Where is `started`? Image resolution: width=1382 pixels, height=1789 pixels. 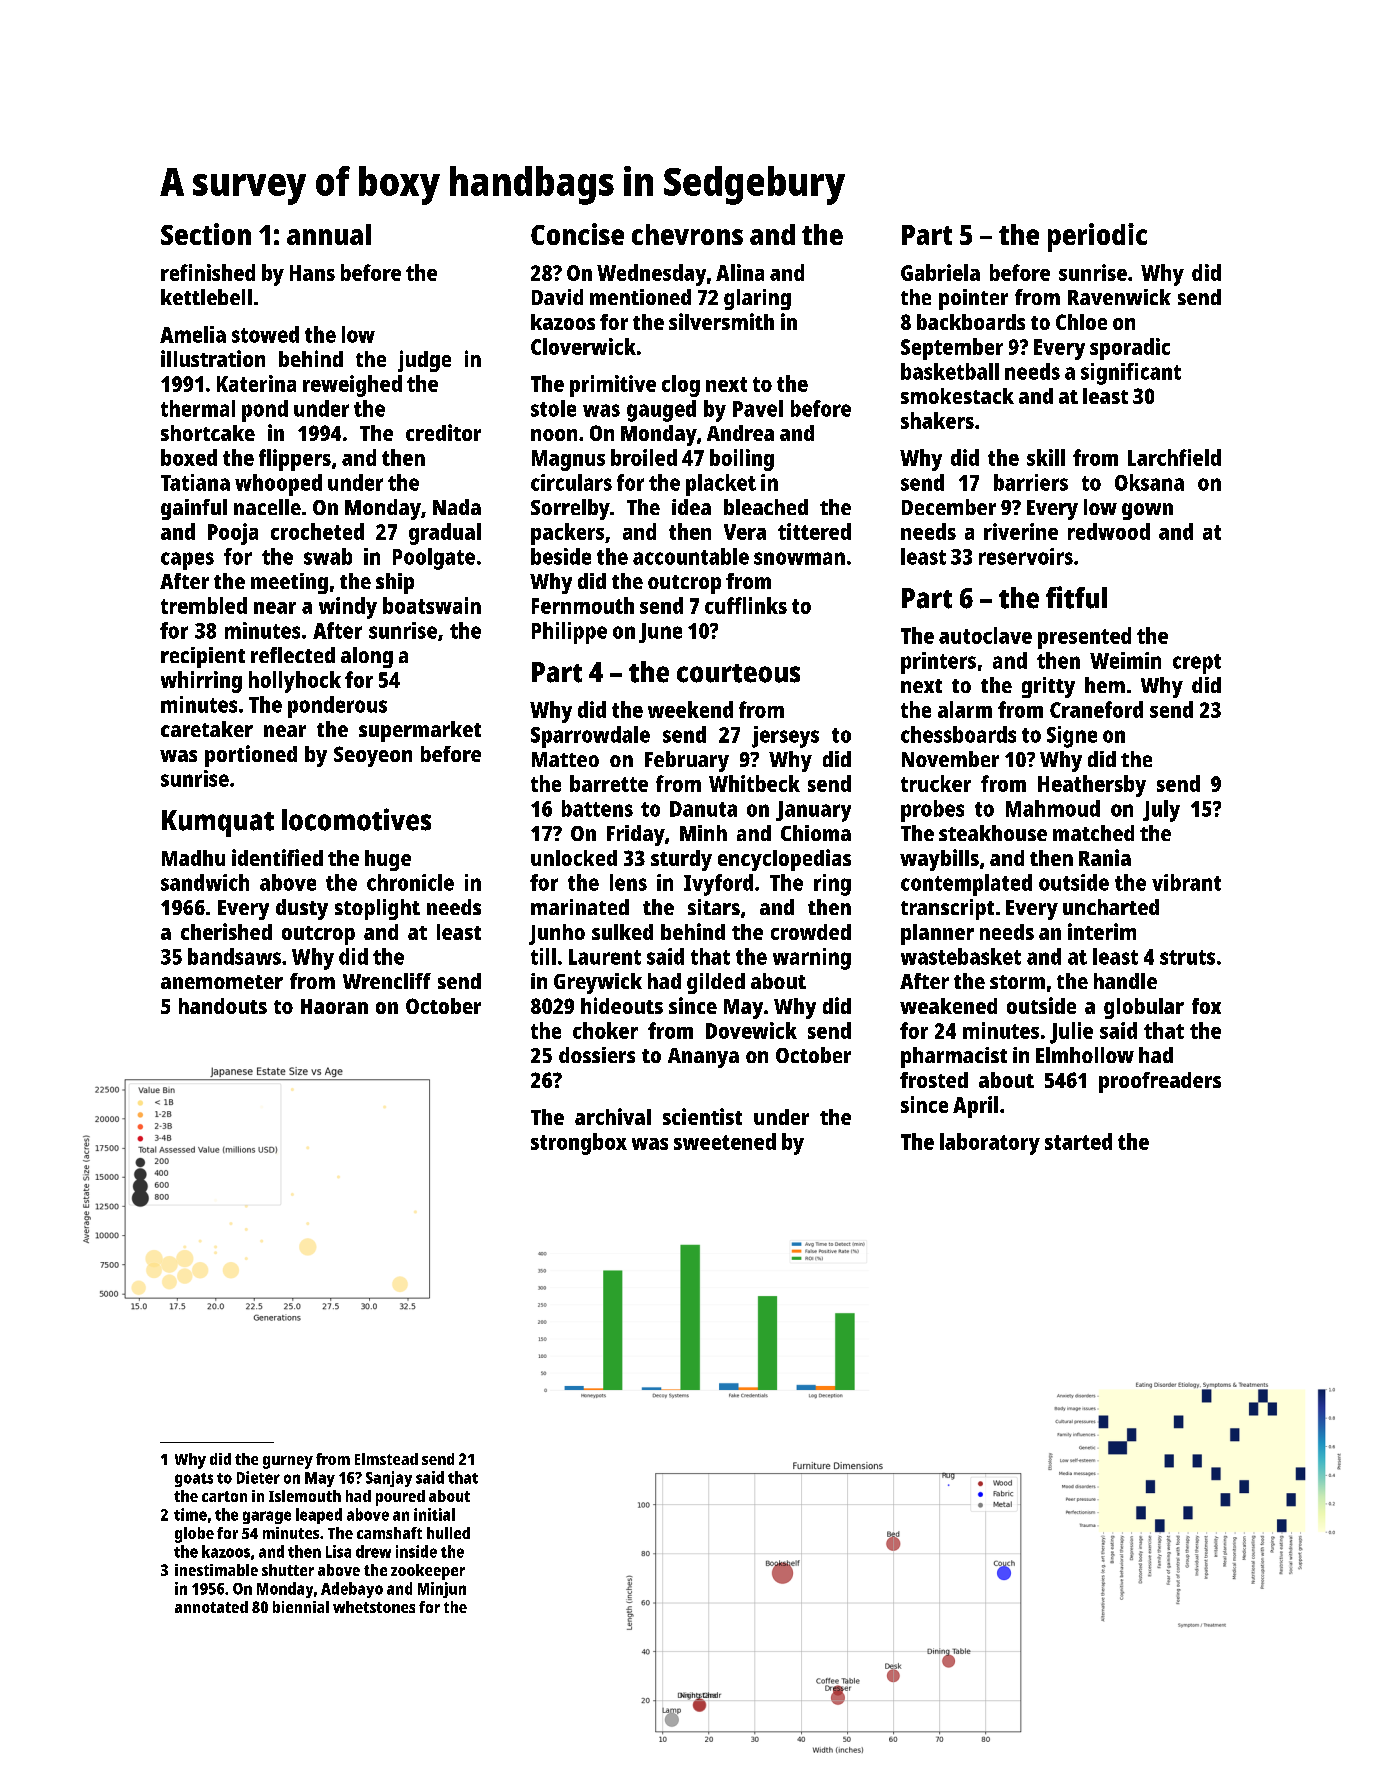
started is located at coordinates (1078, 1141).
